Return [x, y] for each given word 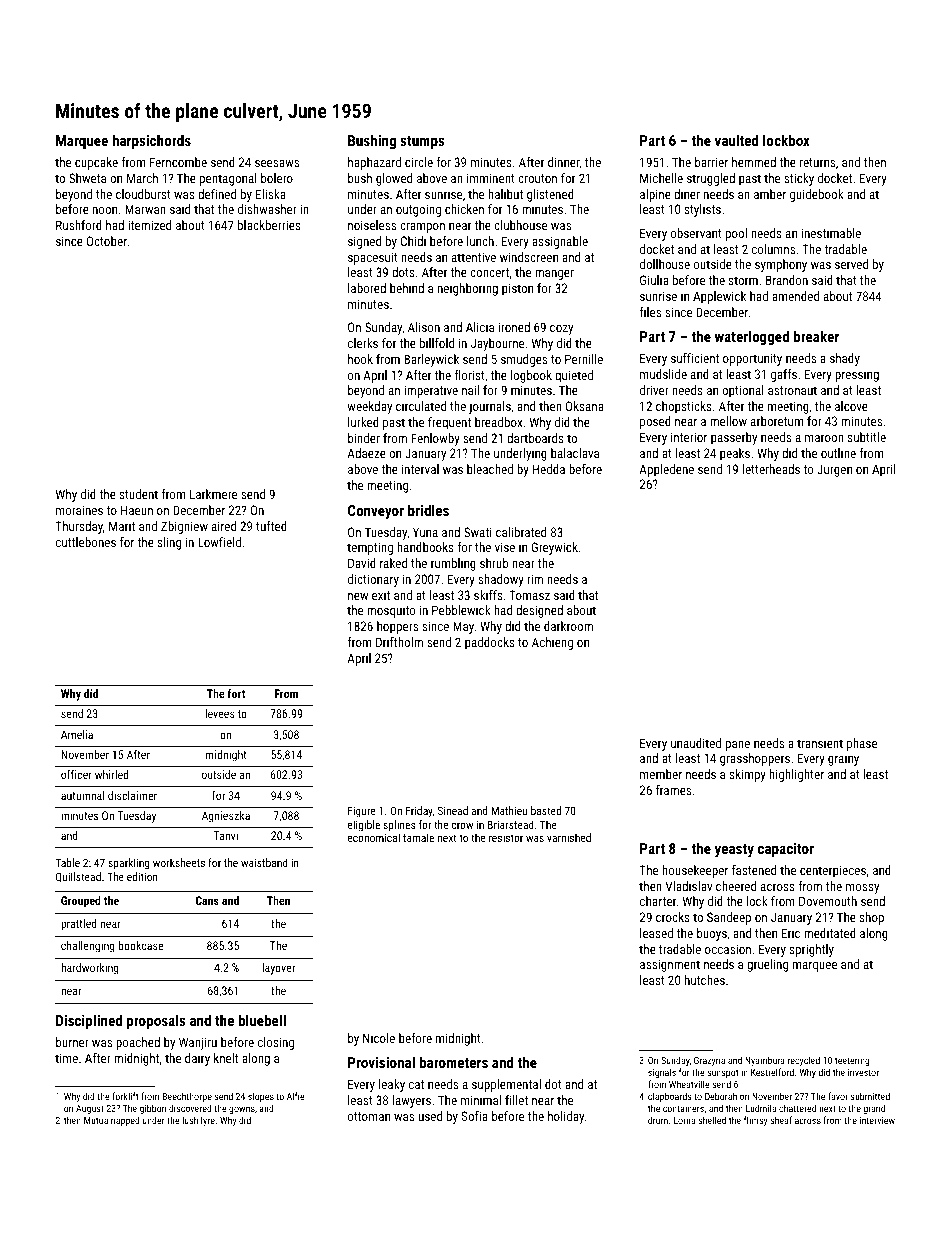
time [66, 1058]
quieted [574, 376]
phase [862, 744]
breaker [816, 336]
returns [817, 162]
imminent [491, 178]
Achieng [552, 643]
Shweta [87, 178]
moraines [79, 510]
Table [68, 862]
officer [76, 774]
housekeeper [695, 871]
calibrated [521, 532]
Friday [419, 812]
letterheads [771, 469]
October [107, 241]
